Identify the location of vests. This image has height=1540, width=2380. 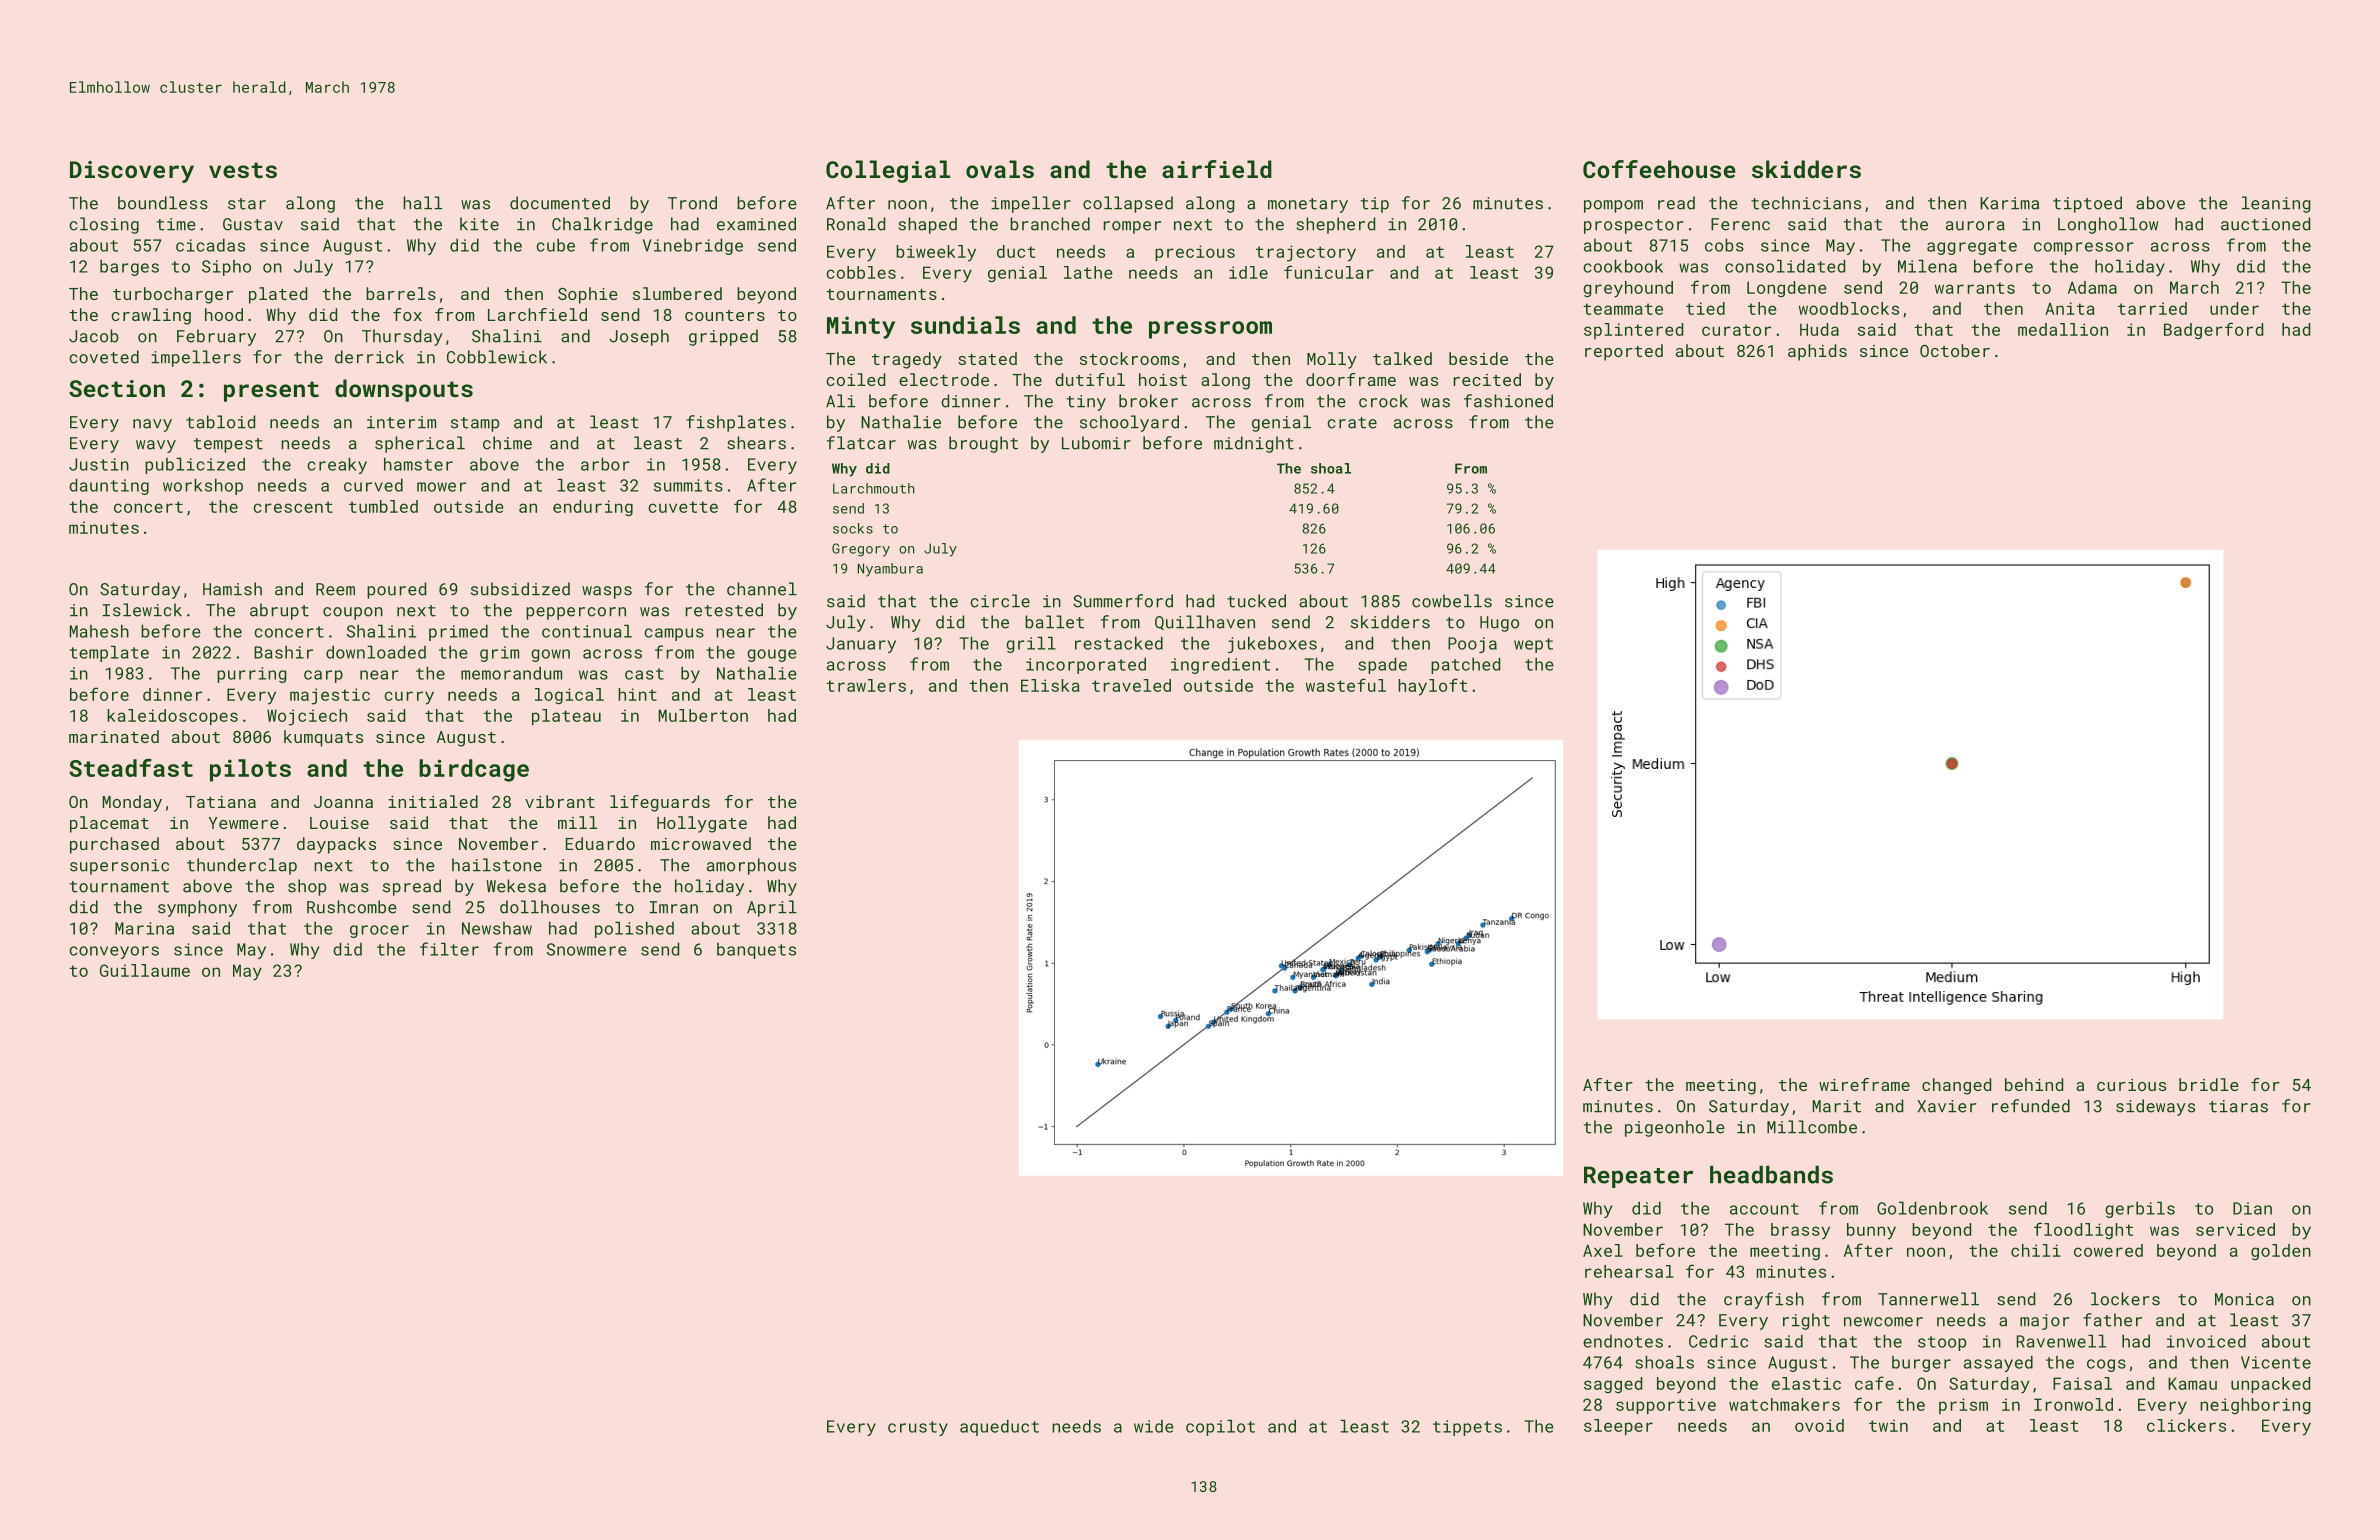
(243, 170).
